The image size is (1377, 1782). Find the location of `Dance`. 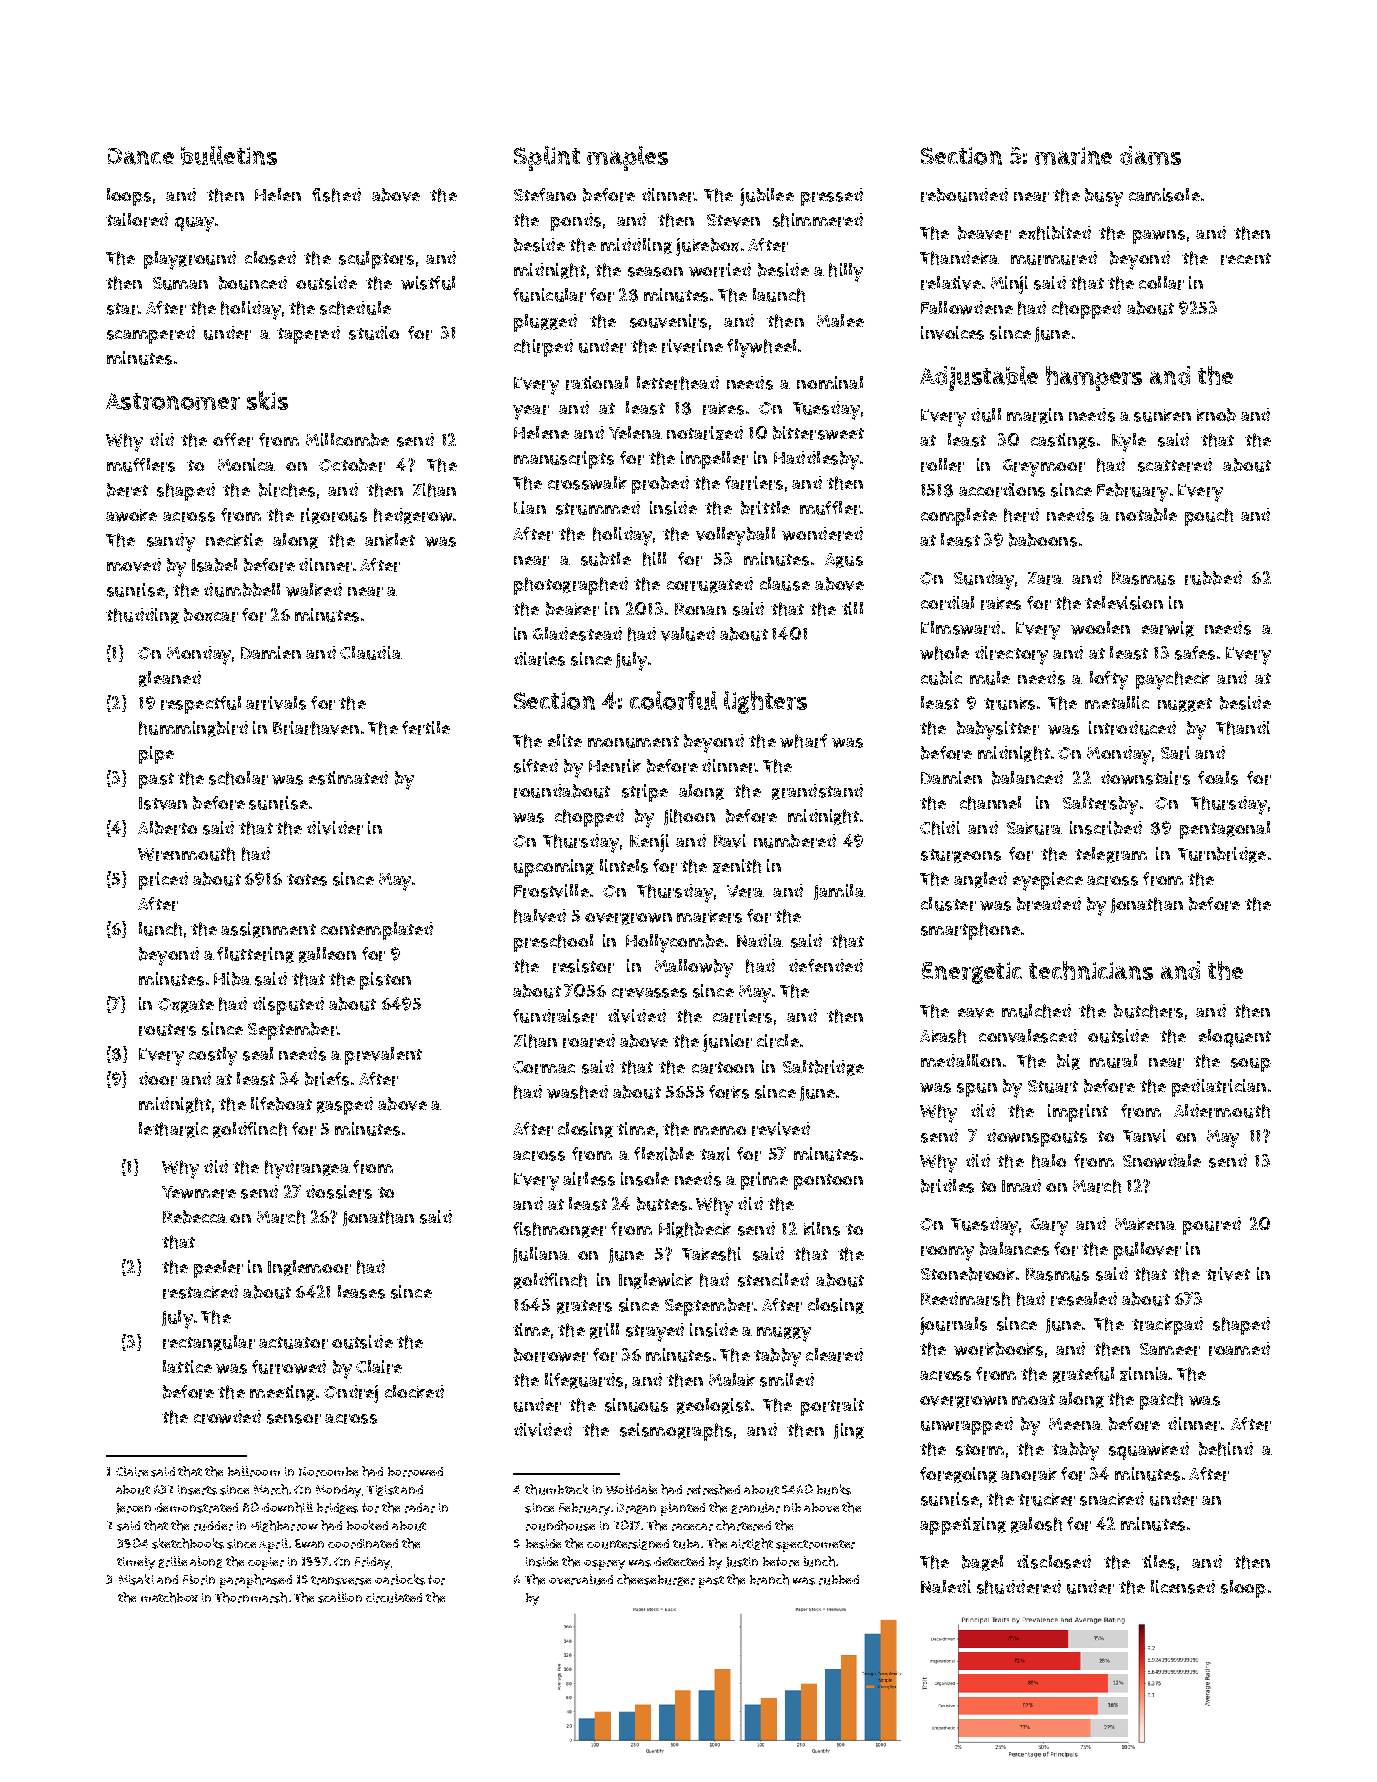

Dance is located at coordinates (141, 156).
